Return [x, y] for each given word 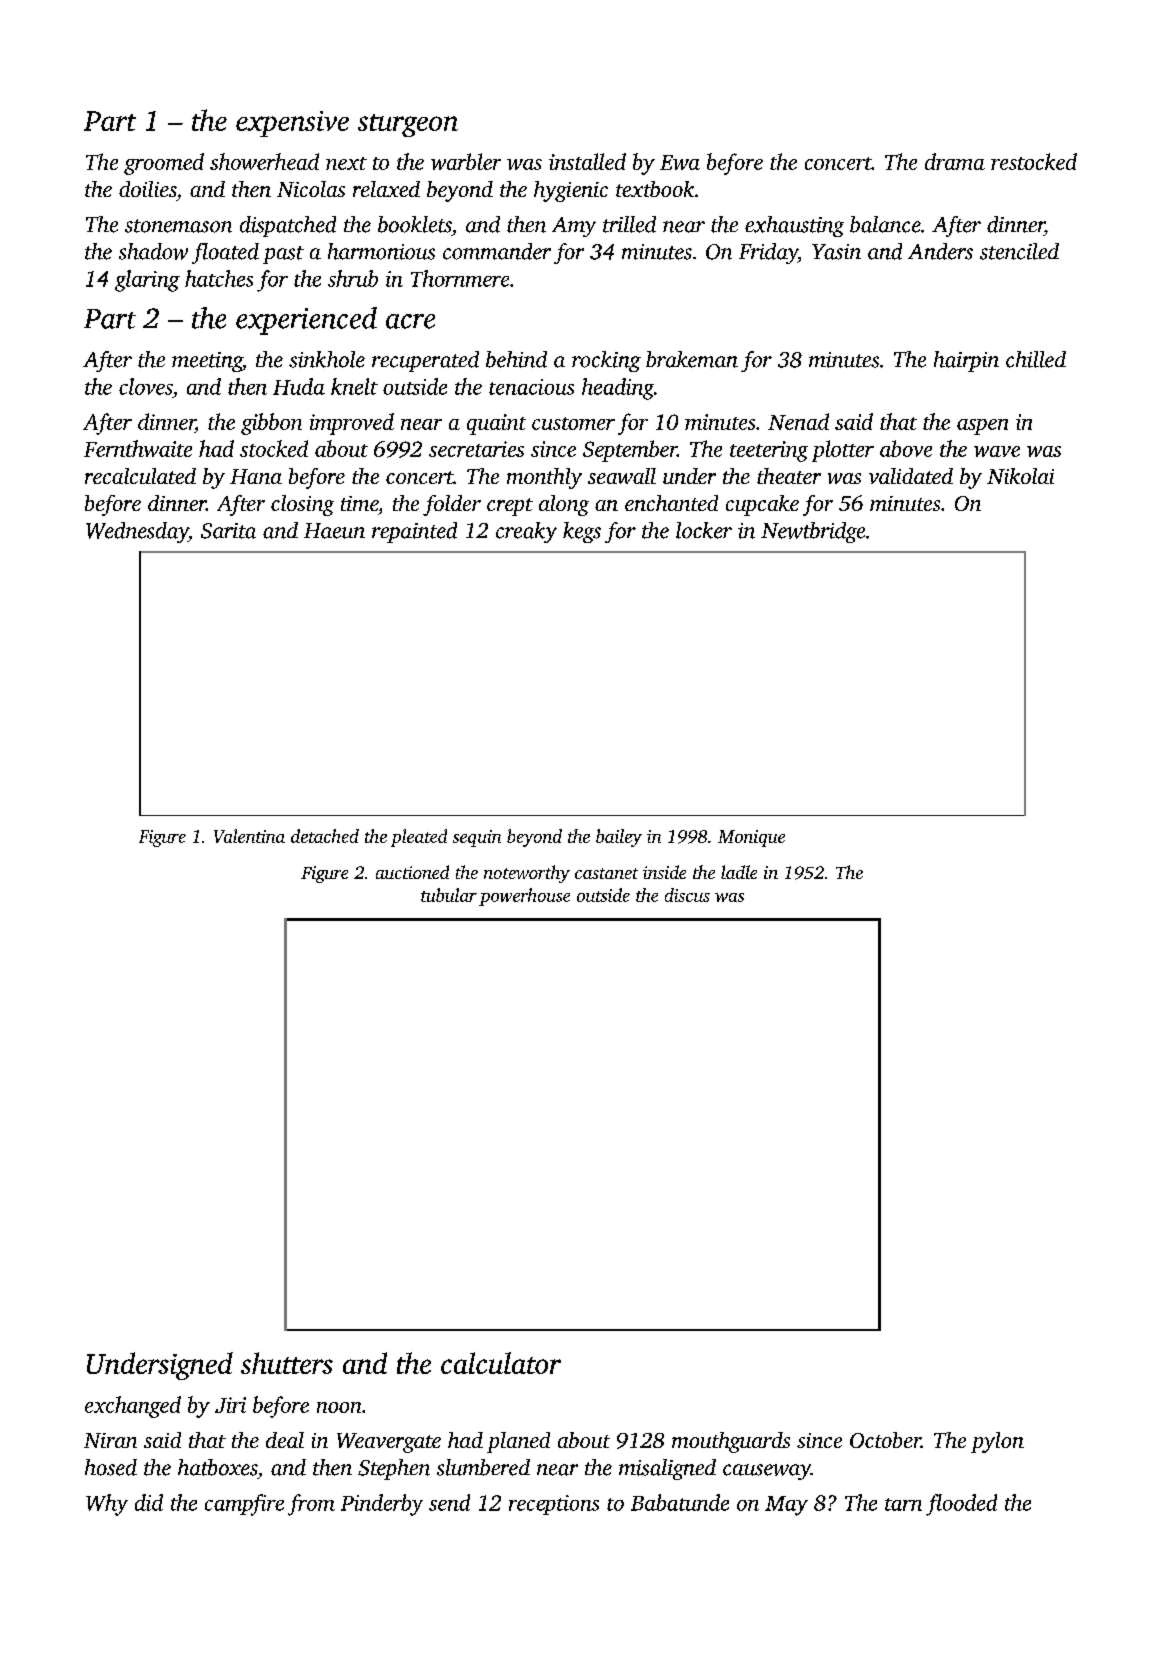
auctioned [412, 872]
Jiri [230, 1405]
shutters [287, 1363]
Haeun [334, 531]
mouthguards [731, 1442]
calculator [501, 1363]
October [885, 1440]
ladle [739, 872]
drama [955, 161]
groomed [164, 164]
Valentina [249, 836]
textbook [655, 189]
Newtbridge [813, 532]
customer [573, 423]
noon [339, 1407]
